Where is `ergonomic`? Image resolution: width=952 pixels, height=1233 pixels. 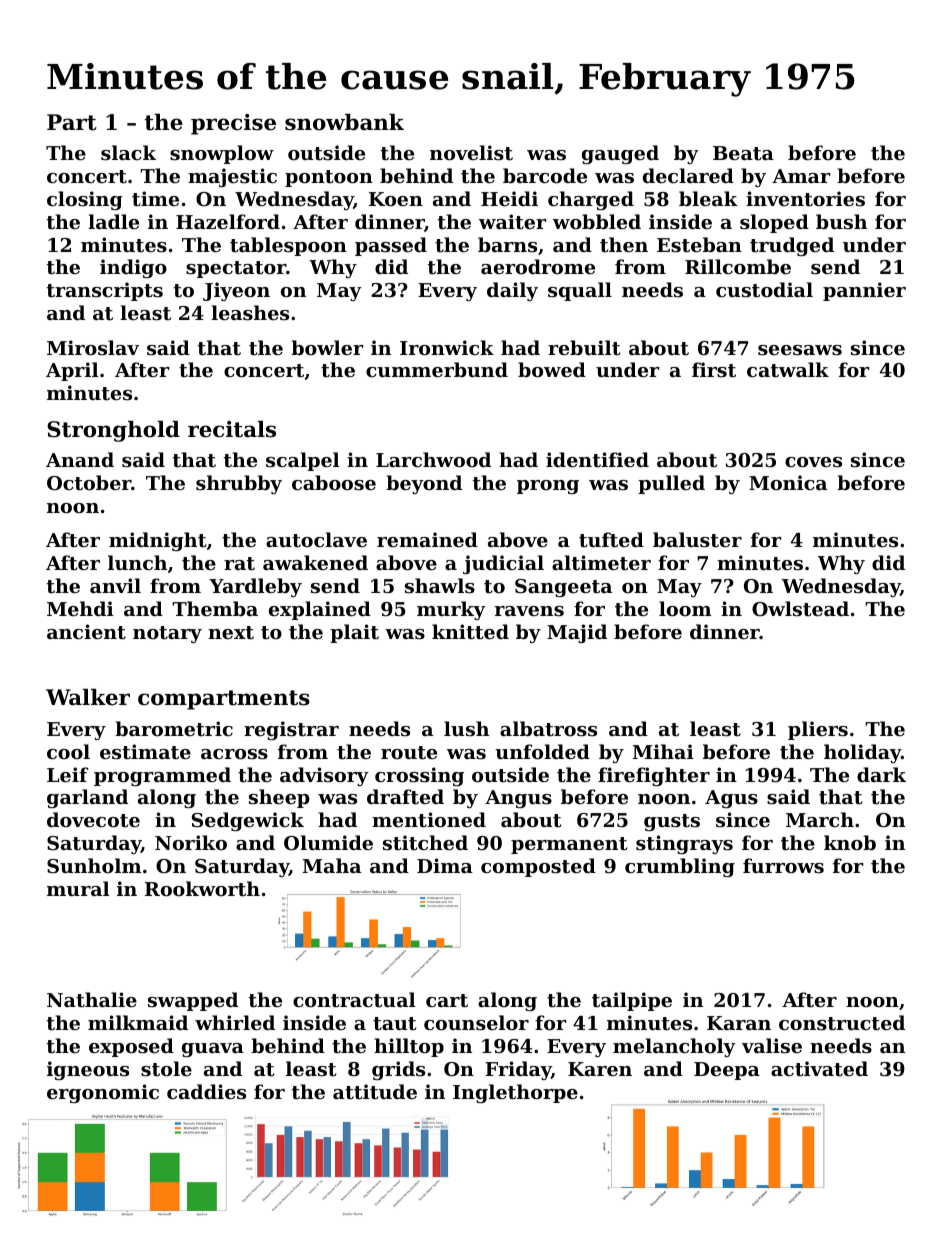
ergonomic is located at coordinates (103, 1093).
